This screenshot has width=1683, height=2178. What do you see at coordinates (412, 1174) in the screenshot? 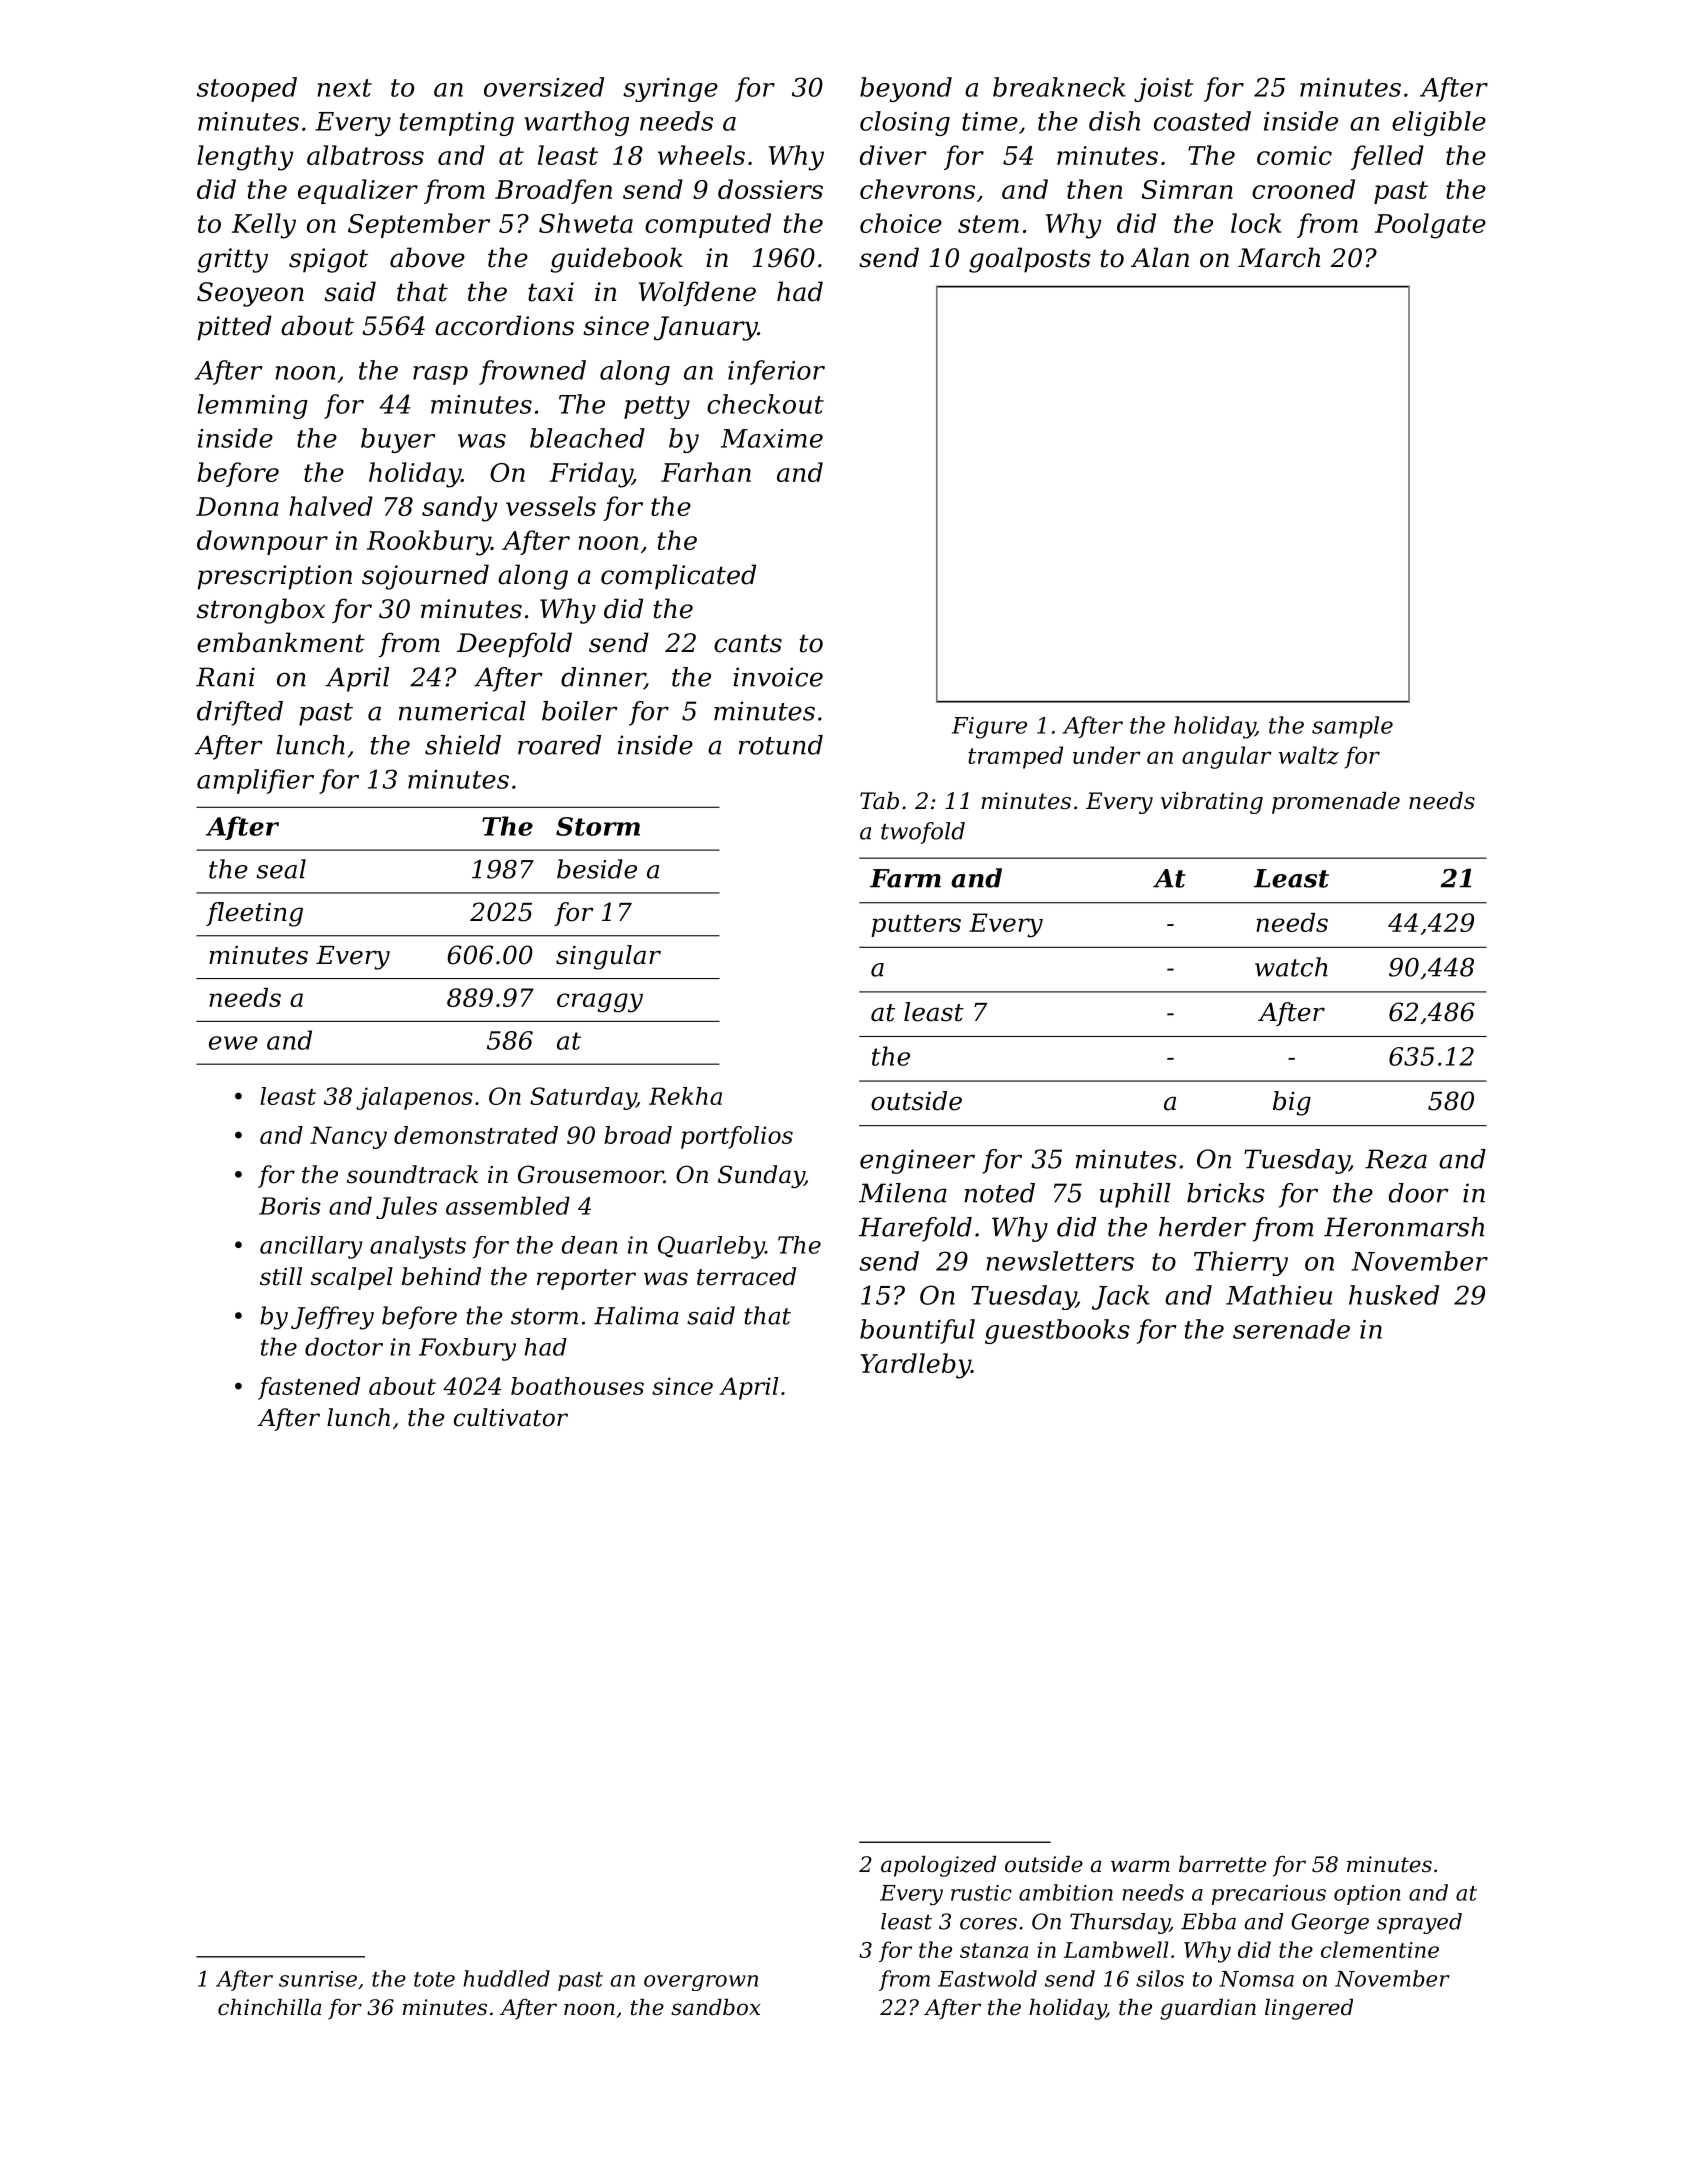
I see `soundtrack` at bounding box center [412, 1174].
